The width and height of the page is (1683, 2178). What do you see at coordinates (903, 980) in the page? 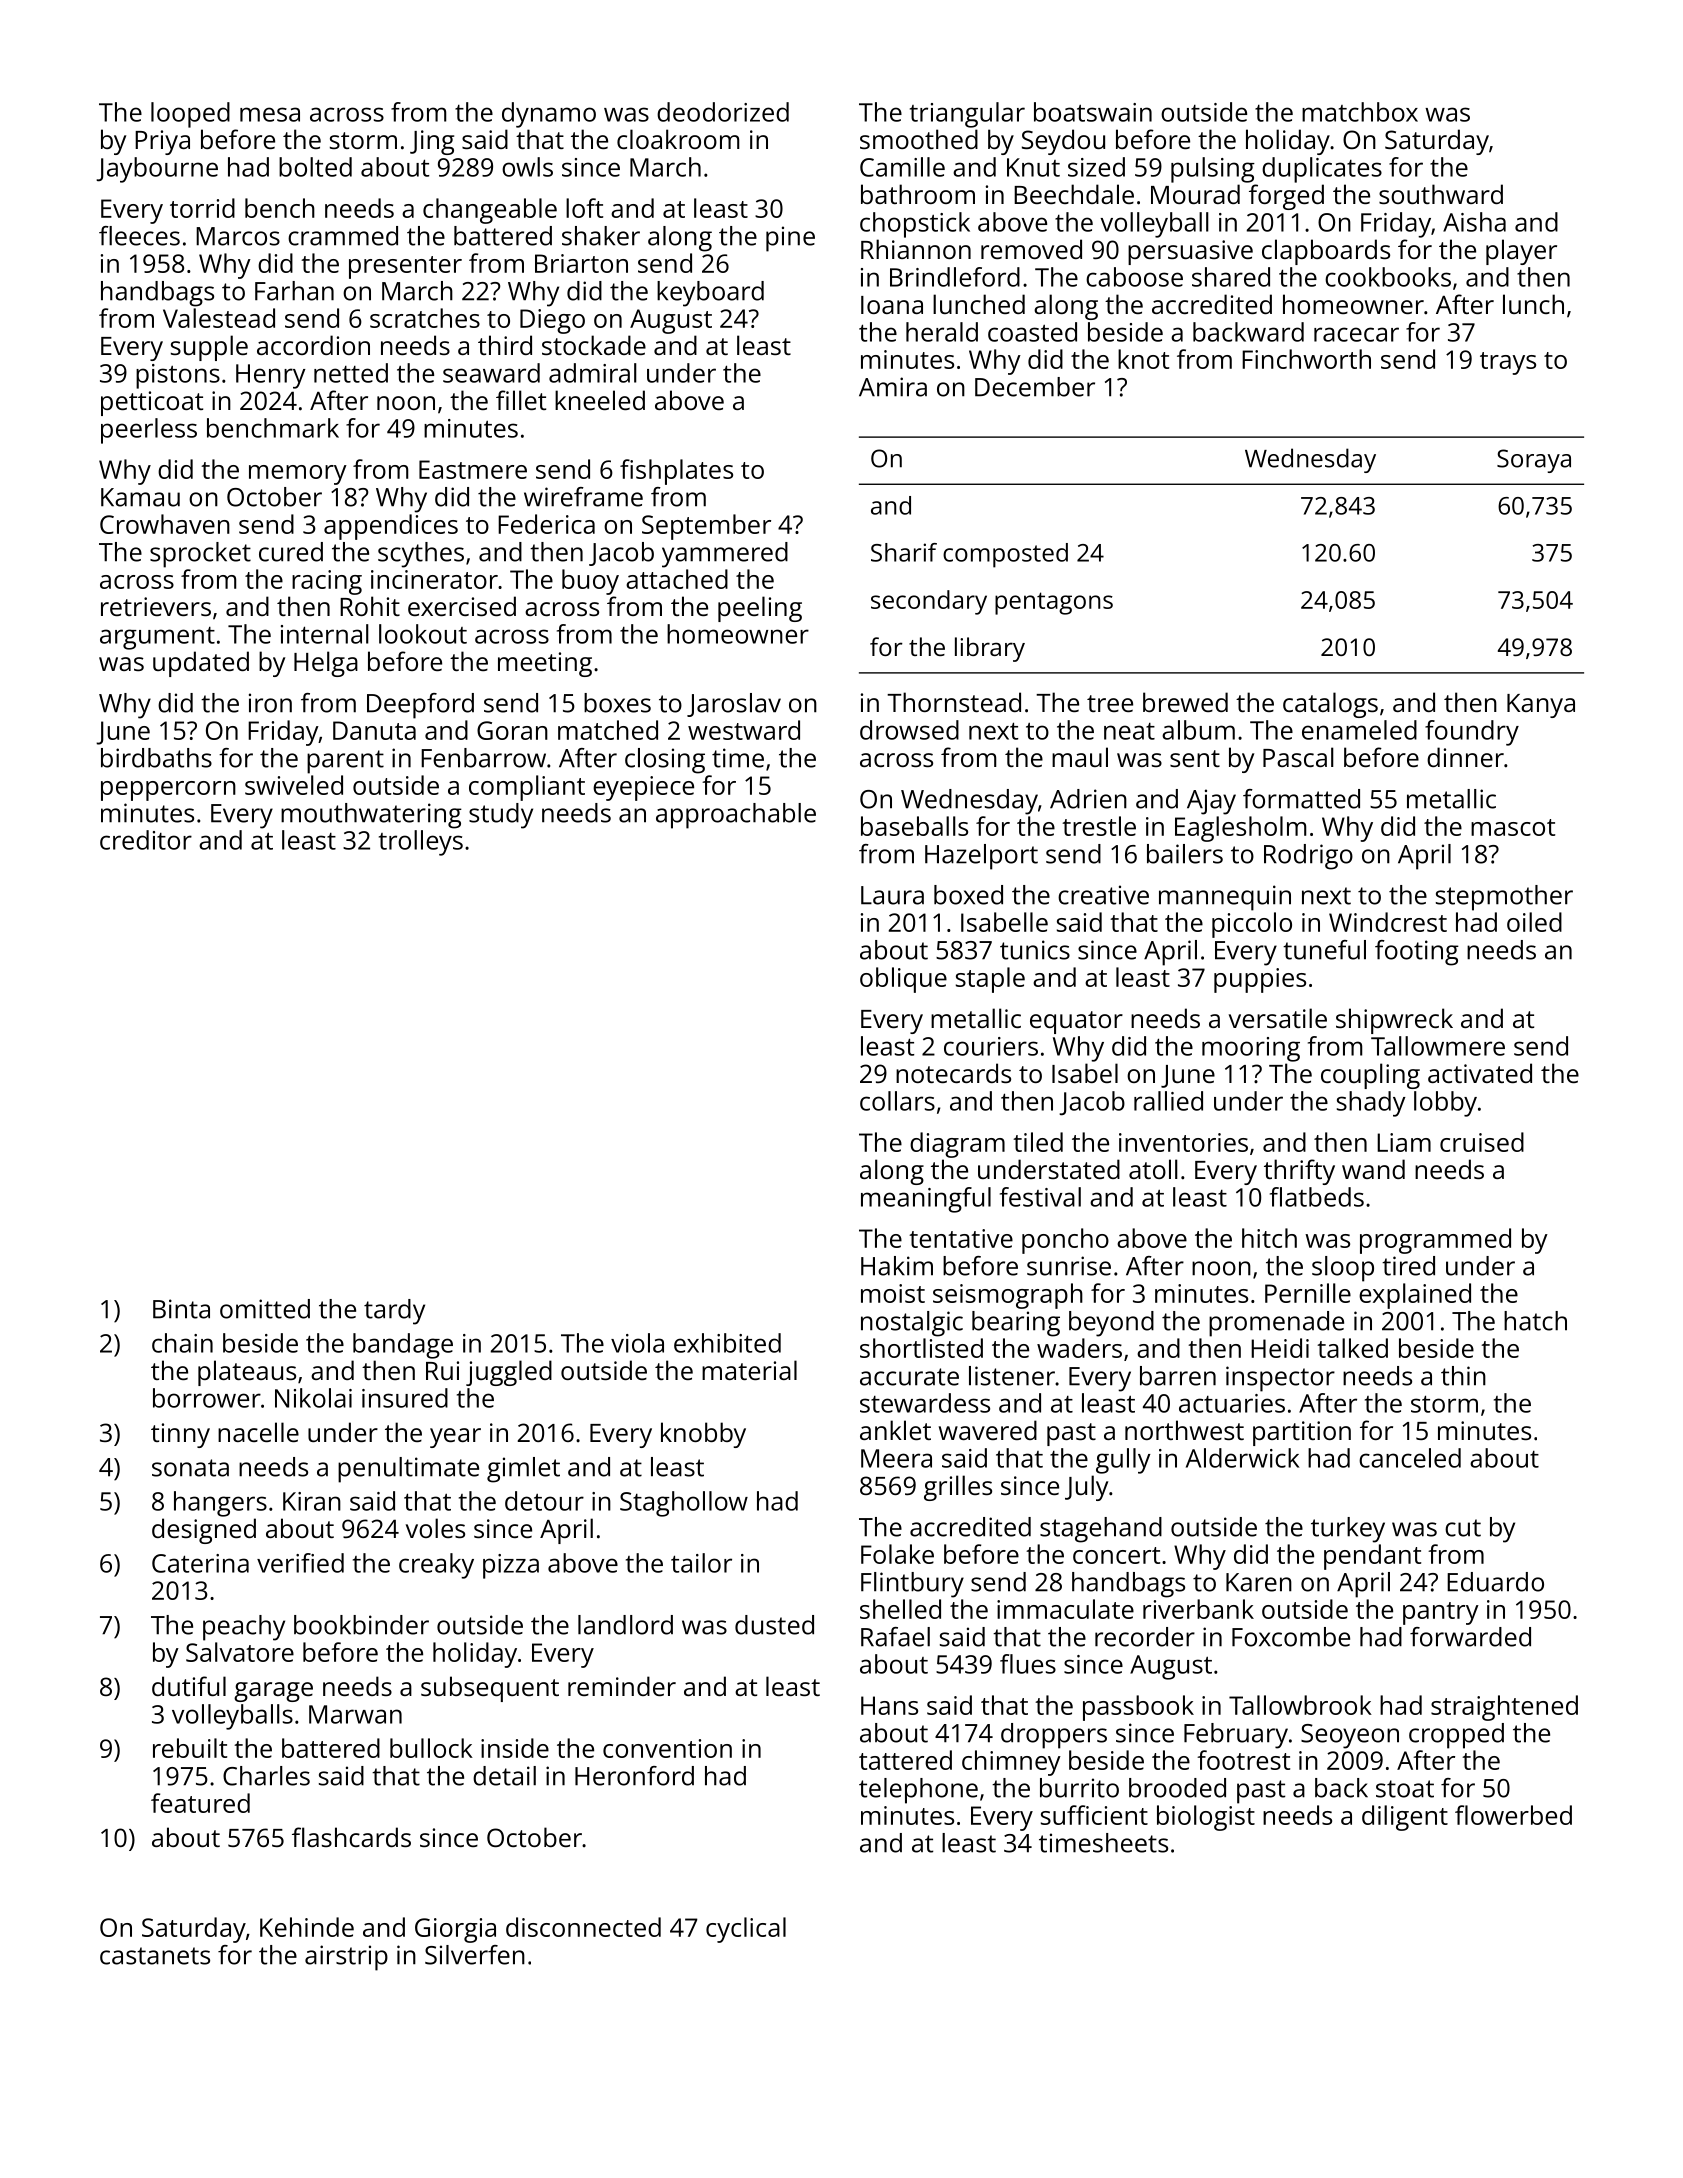
I see `oblique` at bounding box center [903, 980].
